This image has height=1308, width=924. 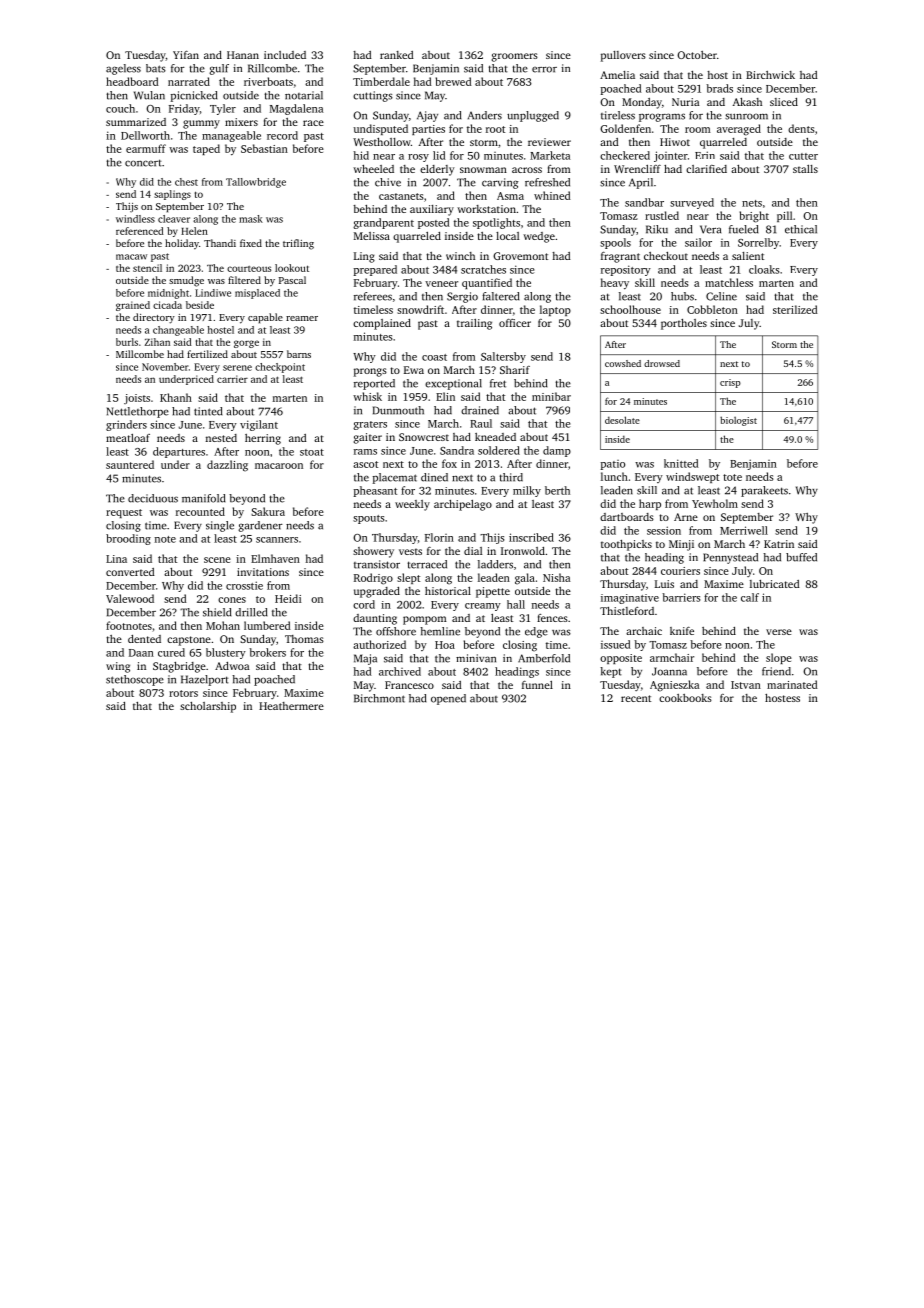 I want to click on spools, so click(x=615, y=243).
